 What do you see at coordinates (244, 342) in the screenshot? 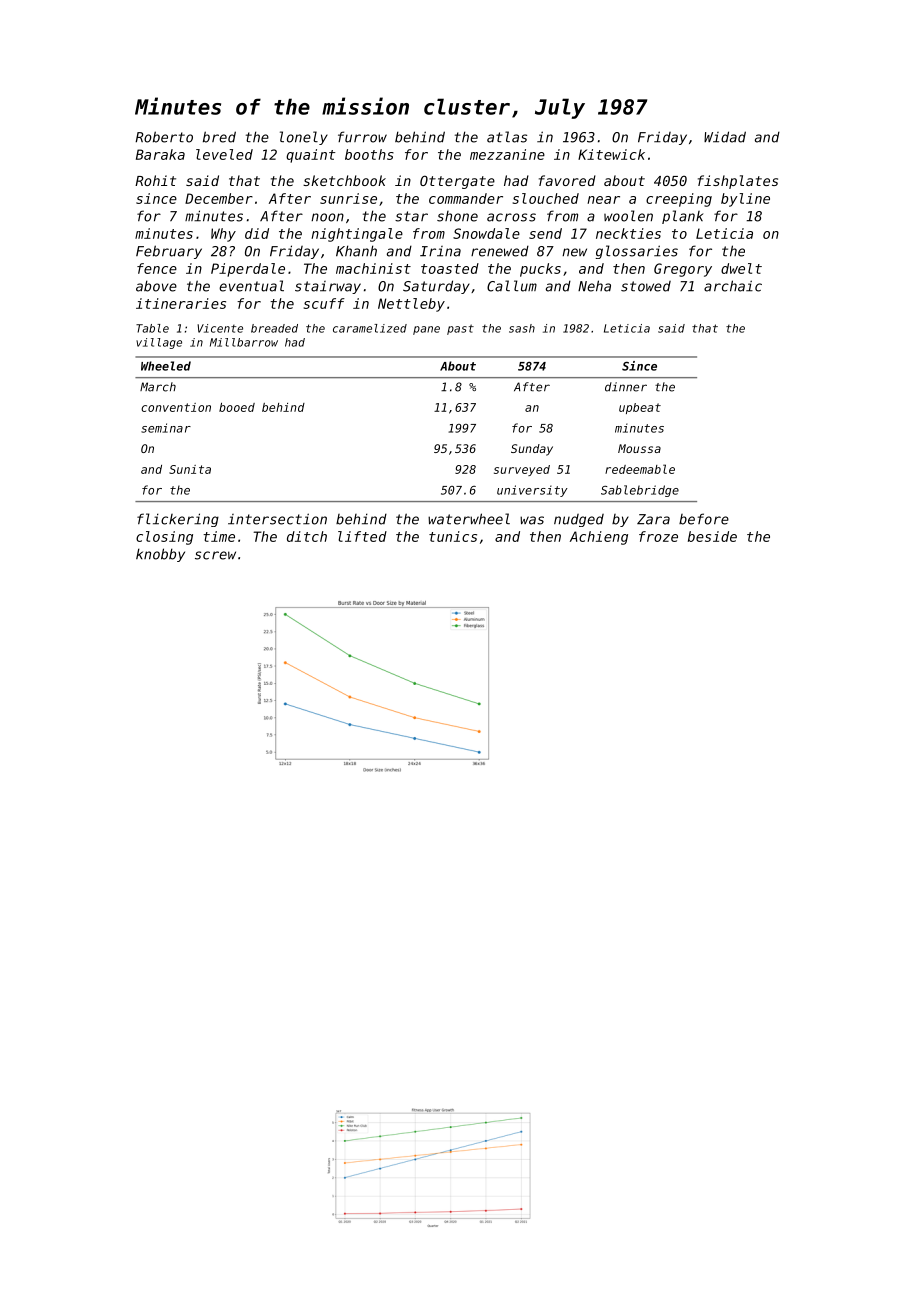
I see `Millbarrow` at bounding box center [244, 342].
